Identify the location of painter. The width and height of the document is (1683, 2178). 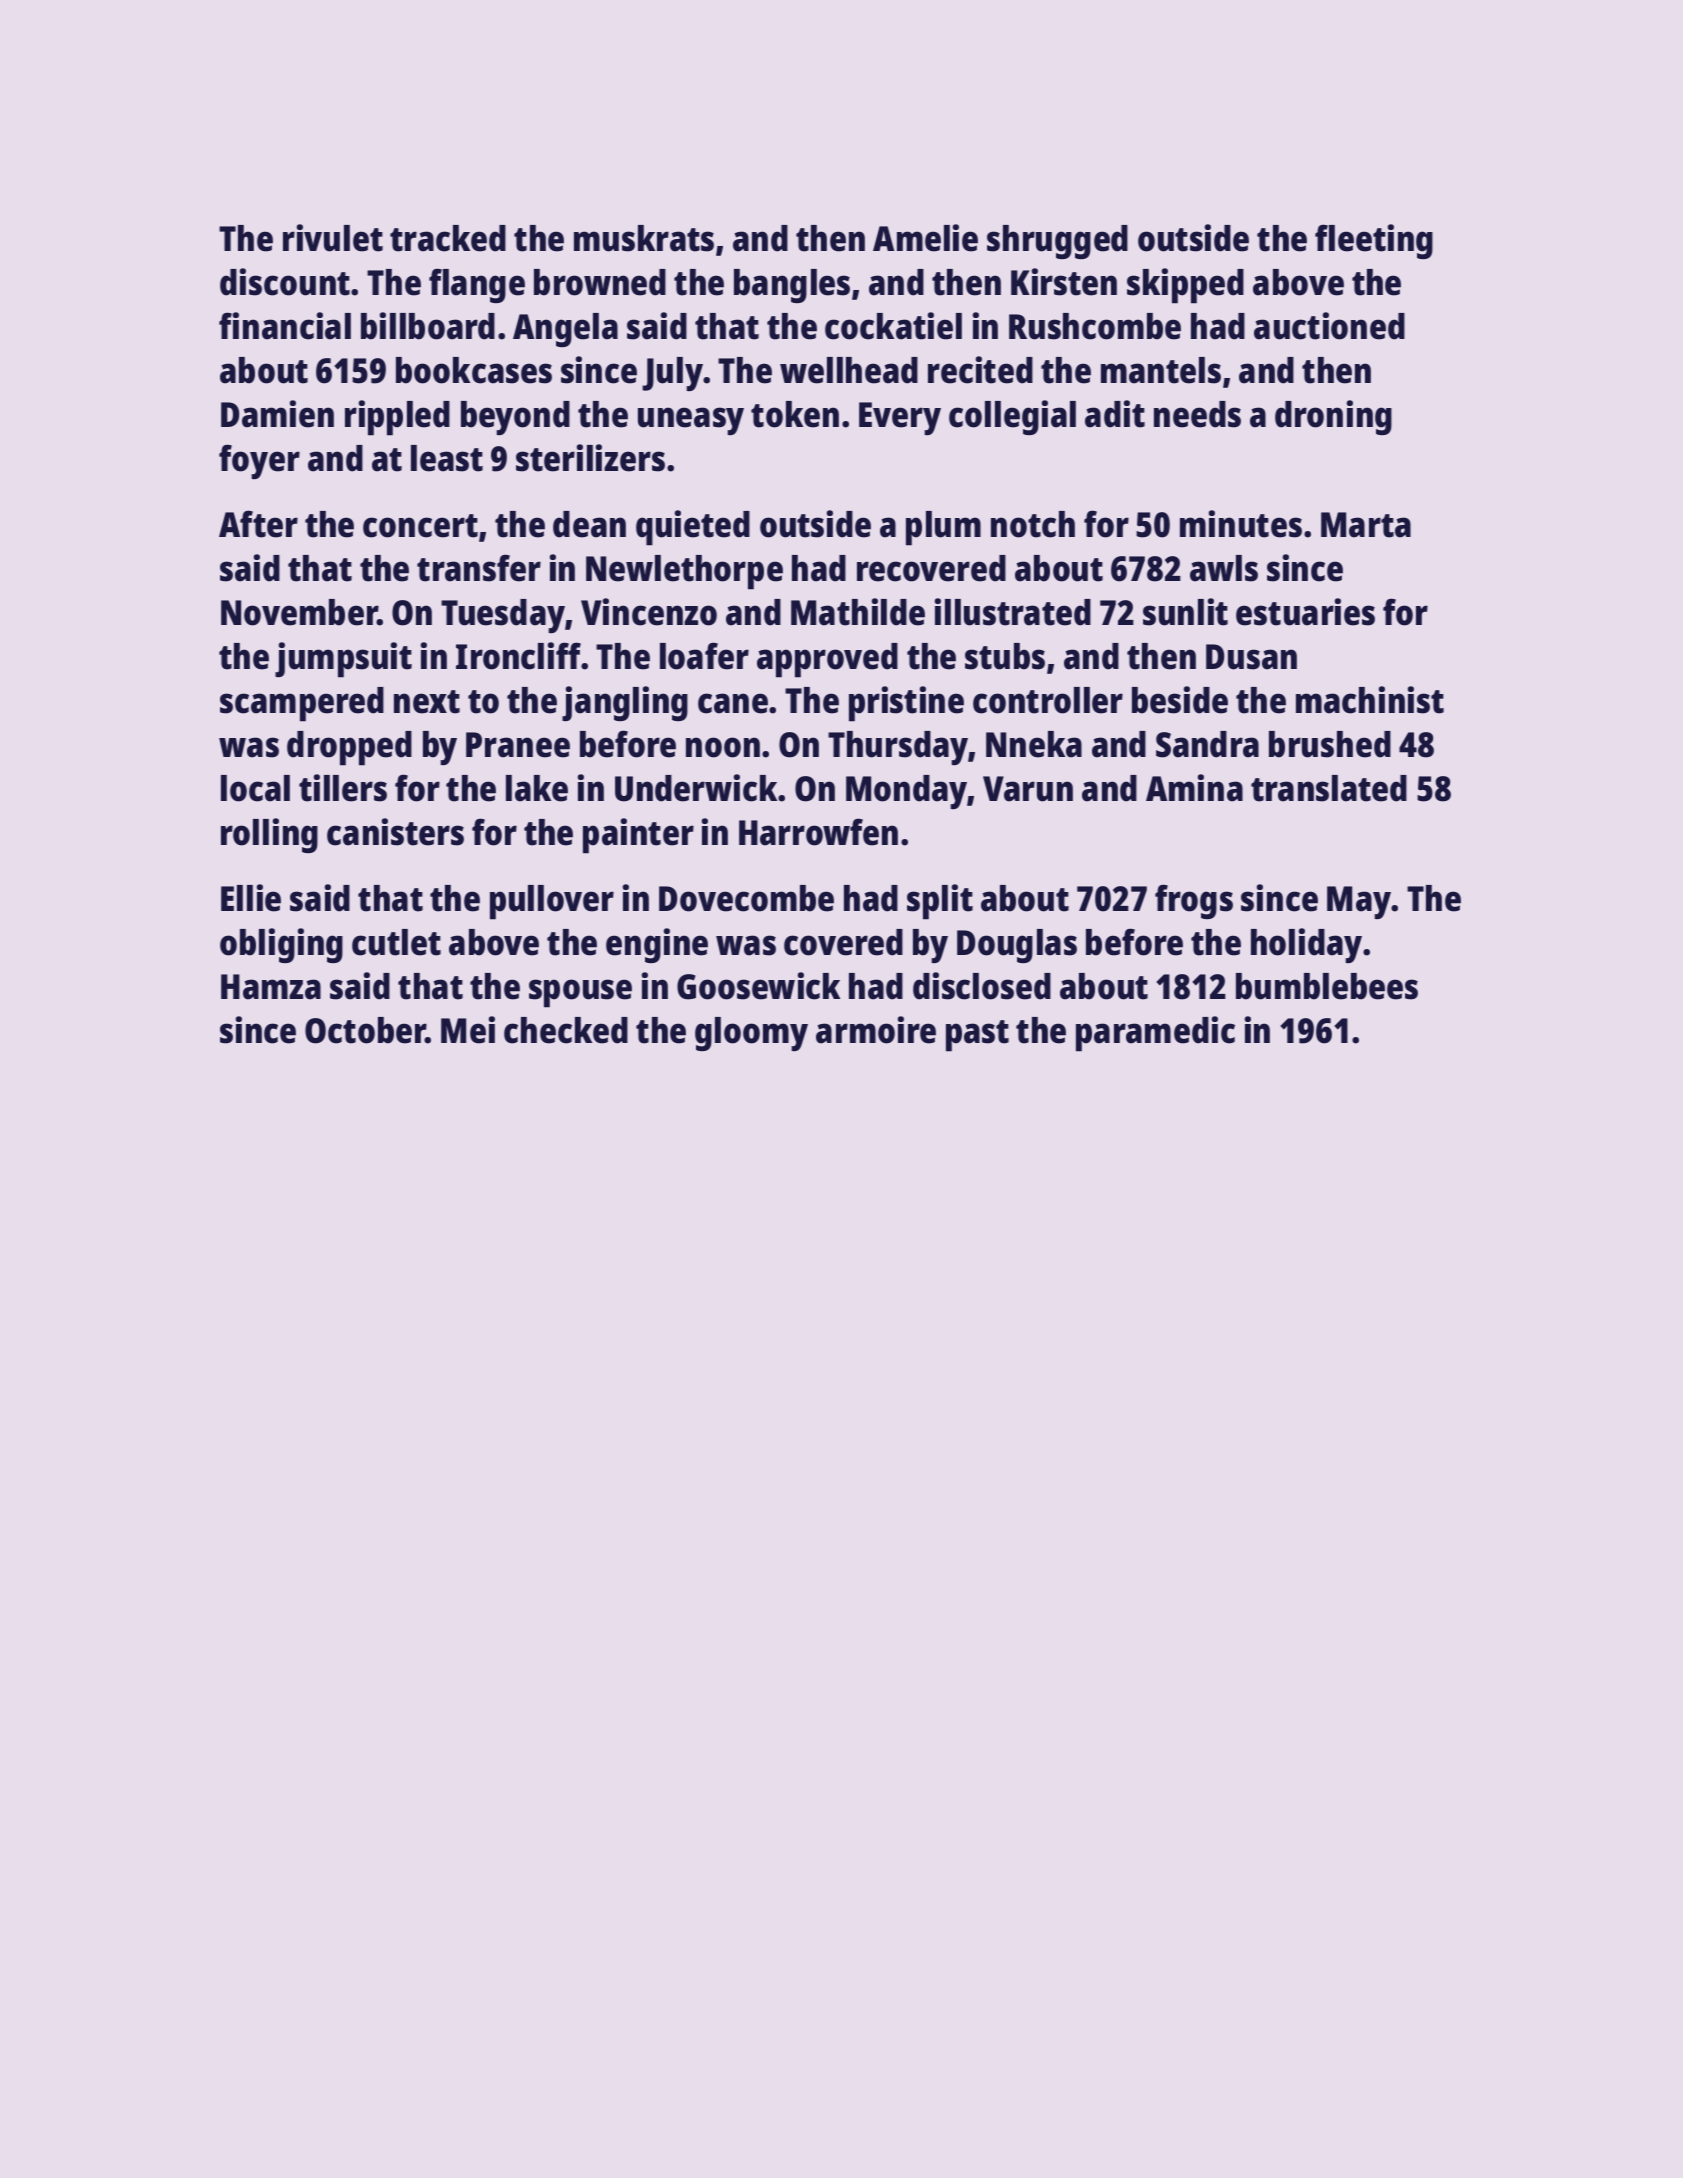
(638, 836).
